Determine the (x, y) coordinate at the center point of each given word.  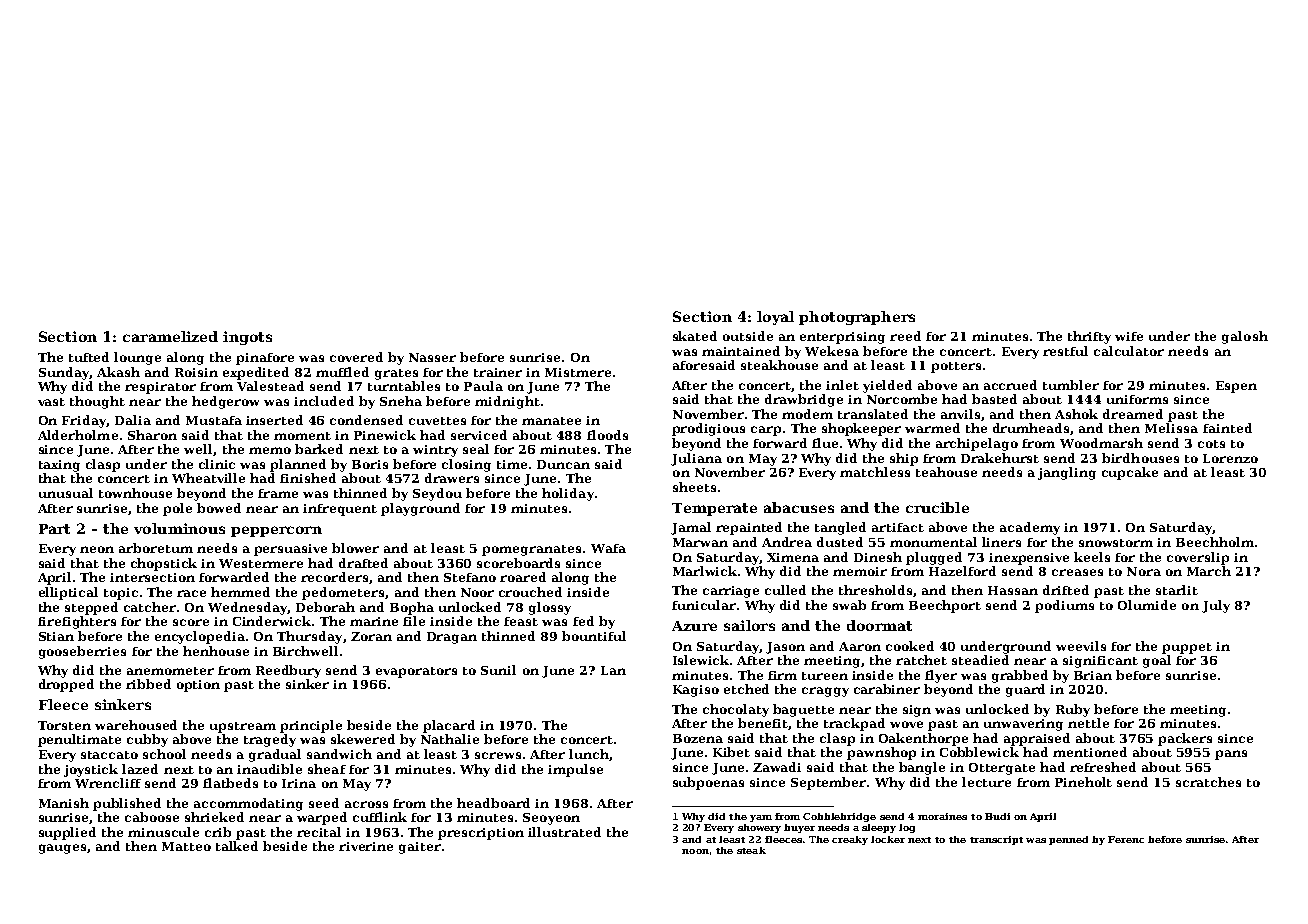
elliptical (68, 593)
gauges (62, 849)
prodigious (708, 429)
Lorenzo (1230, 458)
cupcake (1130, 473)
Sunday (64, 373)
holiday (568, 494)
